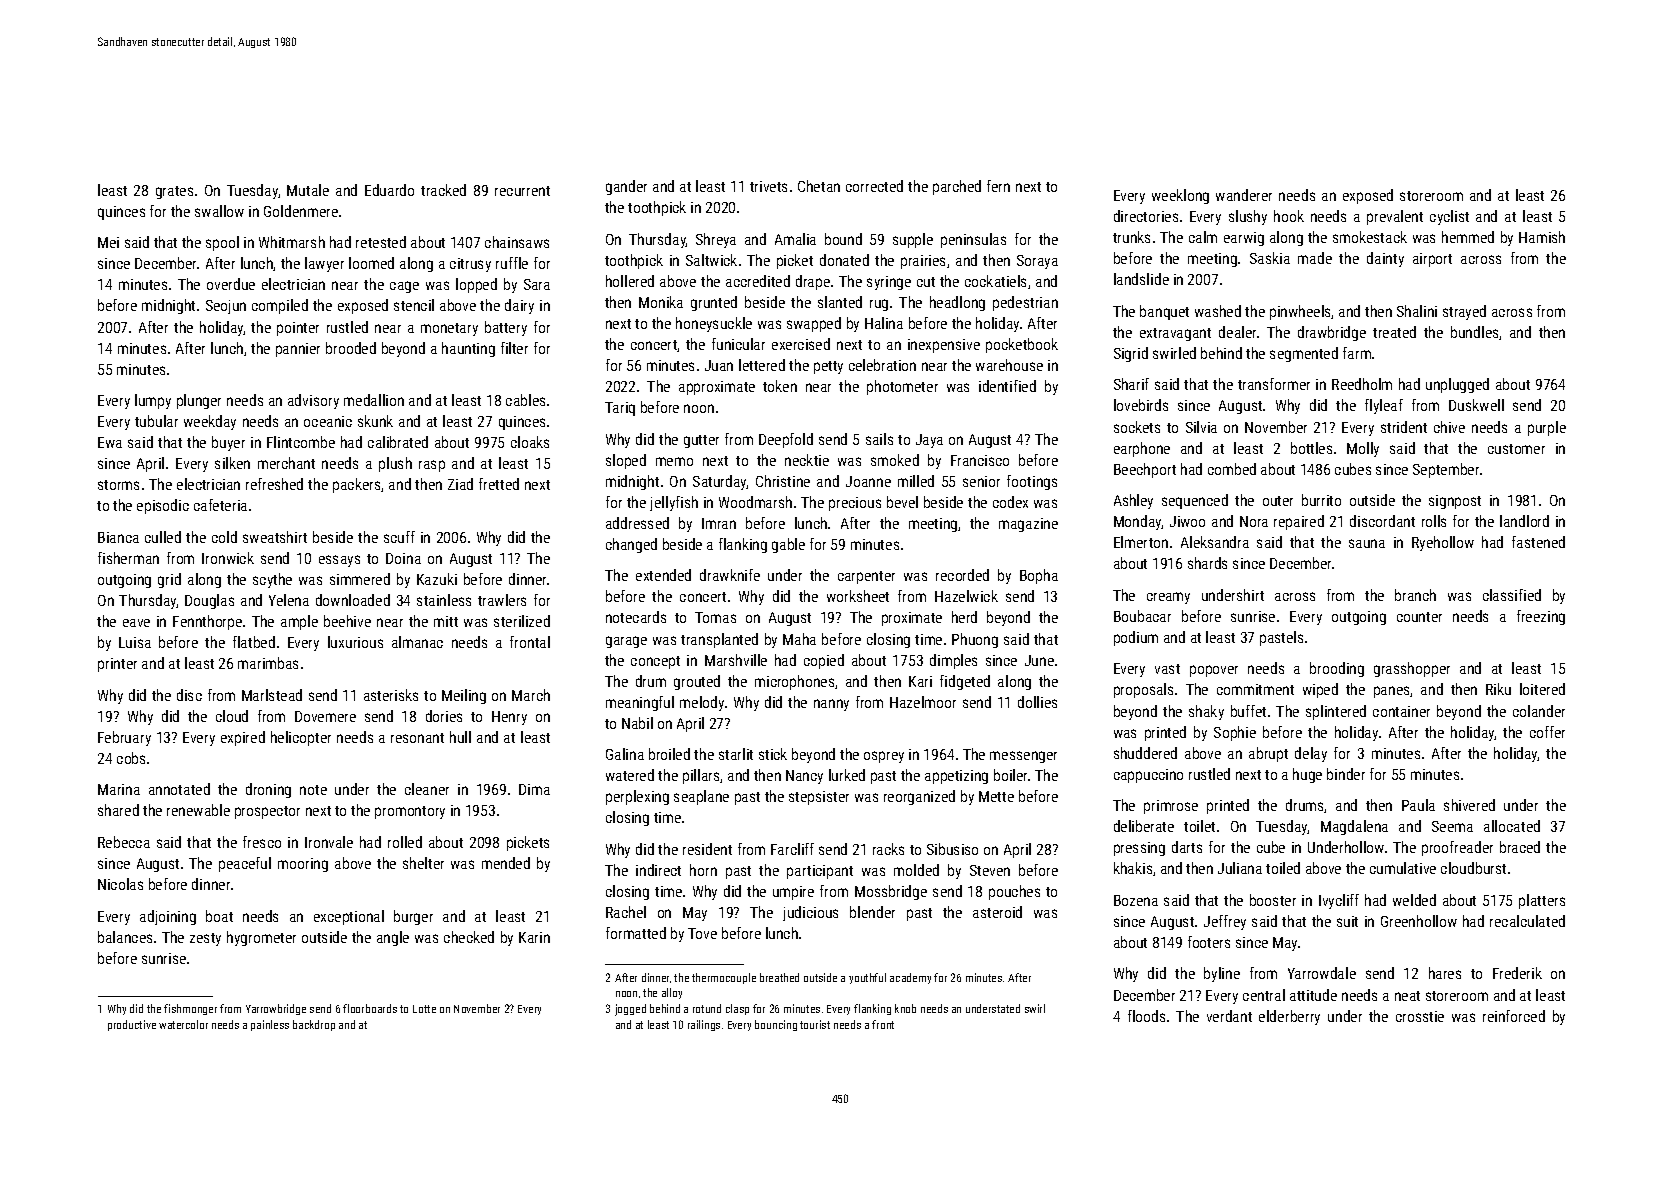 The height and width of the image is (1177, 1664). What do you see at coordinates (163, 506) in the image?
I see `episodic` at bounding box center [163, 506].
